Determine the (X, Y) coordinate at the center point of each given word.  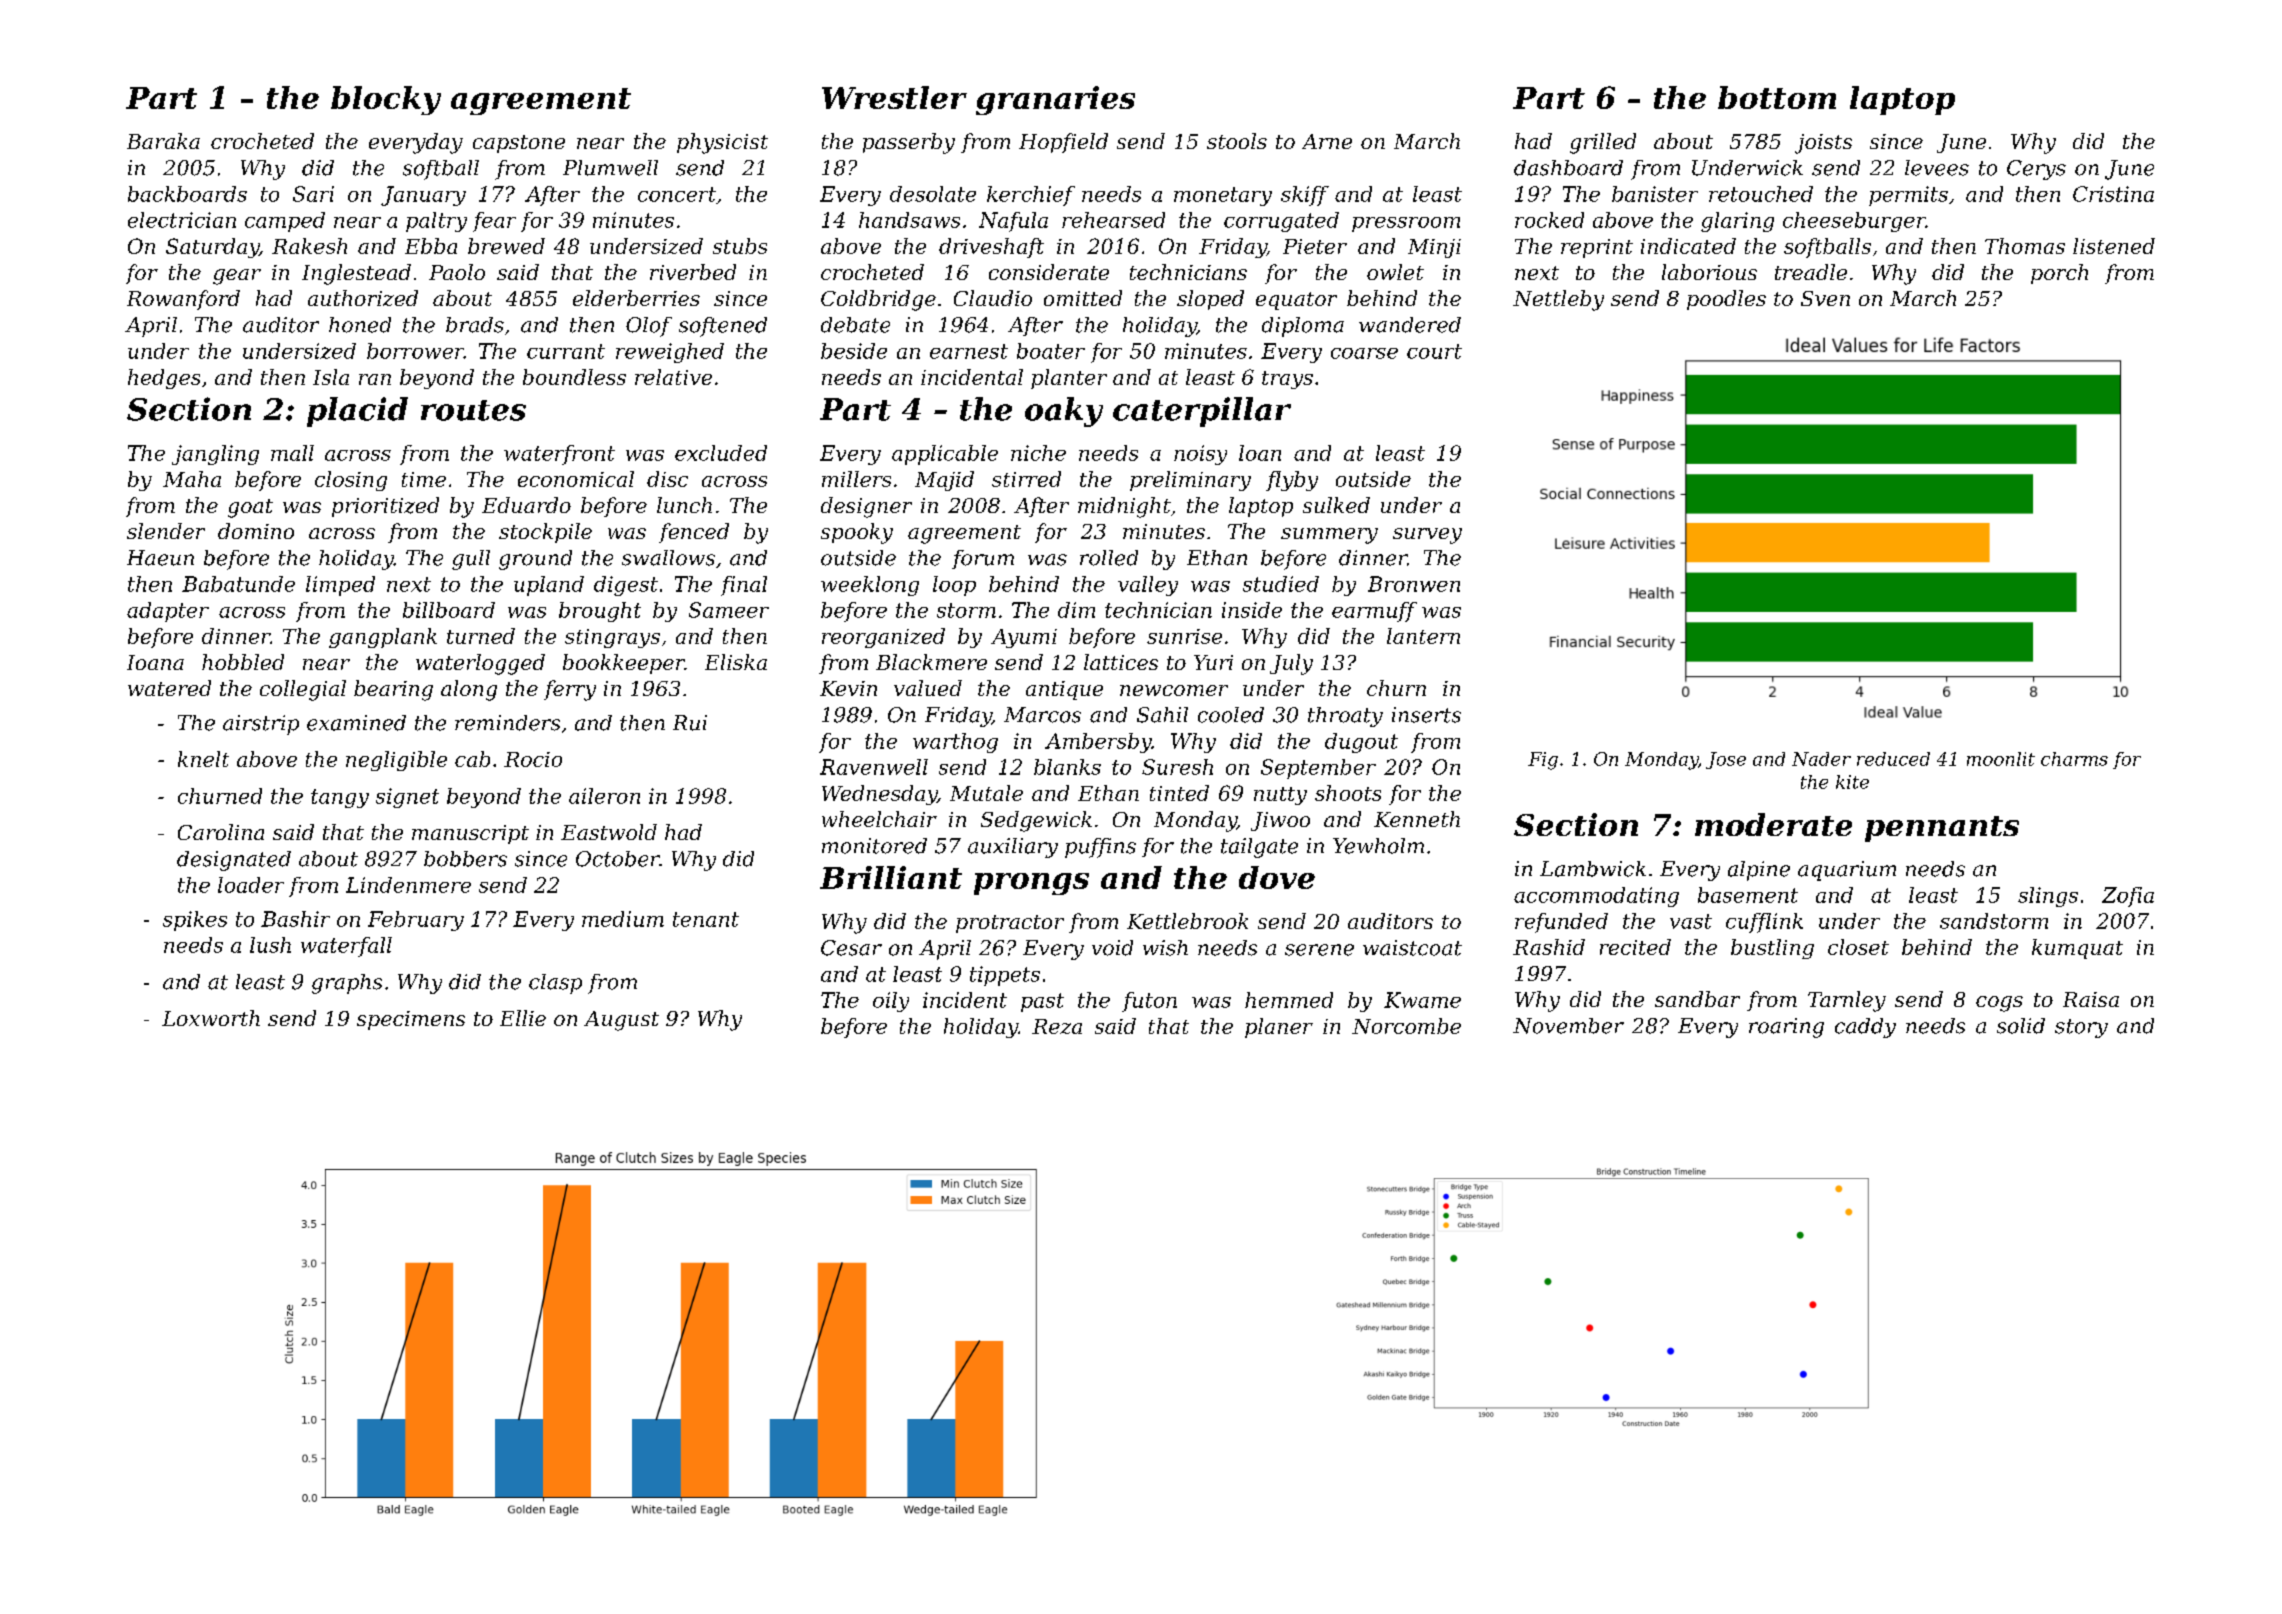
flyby (1292, 481)
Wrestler (894, 97)
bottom (1777, 97)
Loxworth (211, 1018)
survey (1427, 536)
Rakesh (309, 246)
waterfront (559, 455)
